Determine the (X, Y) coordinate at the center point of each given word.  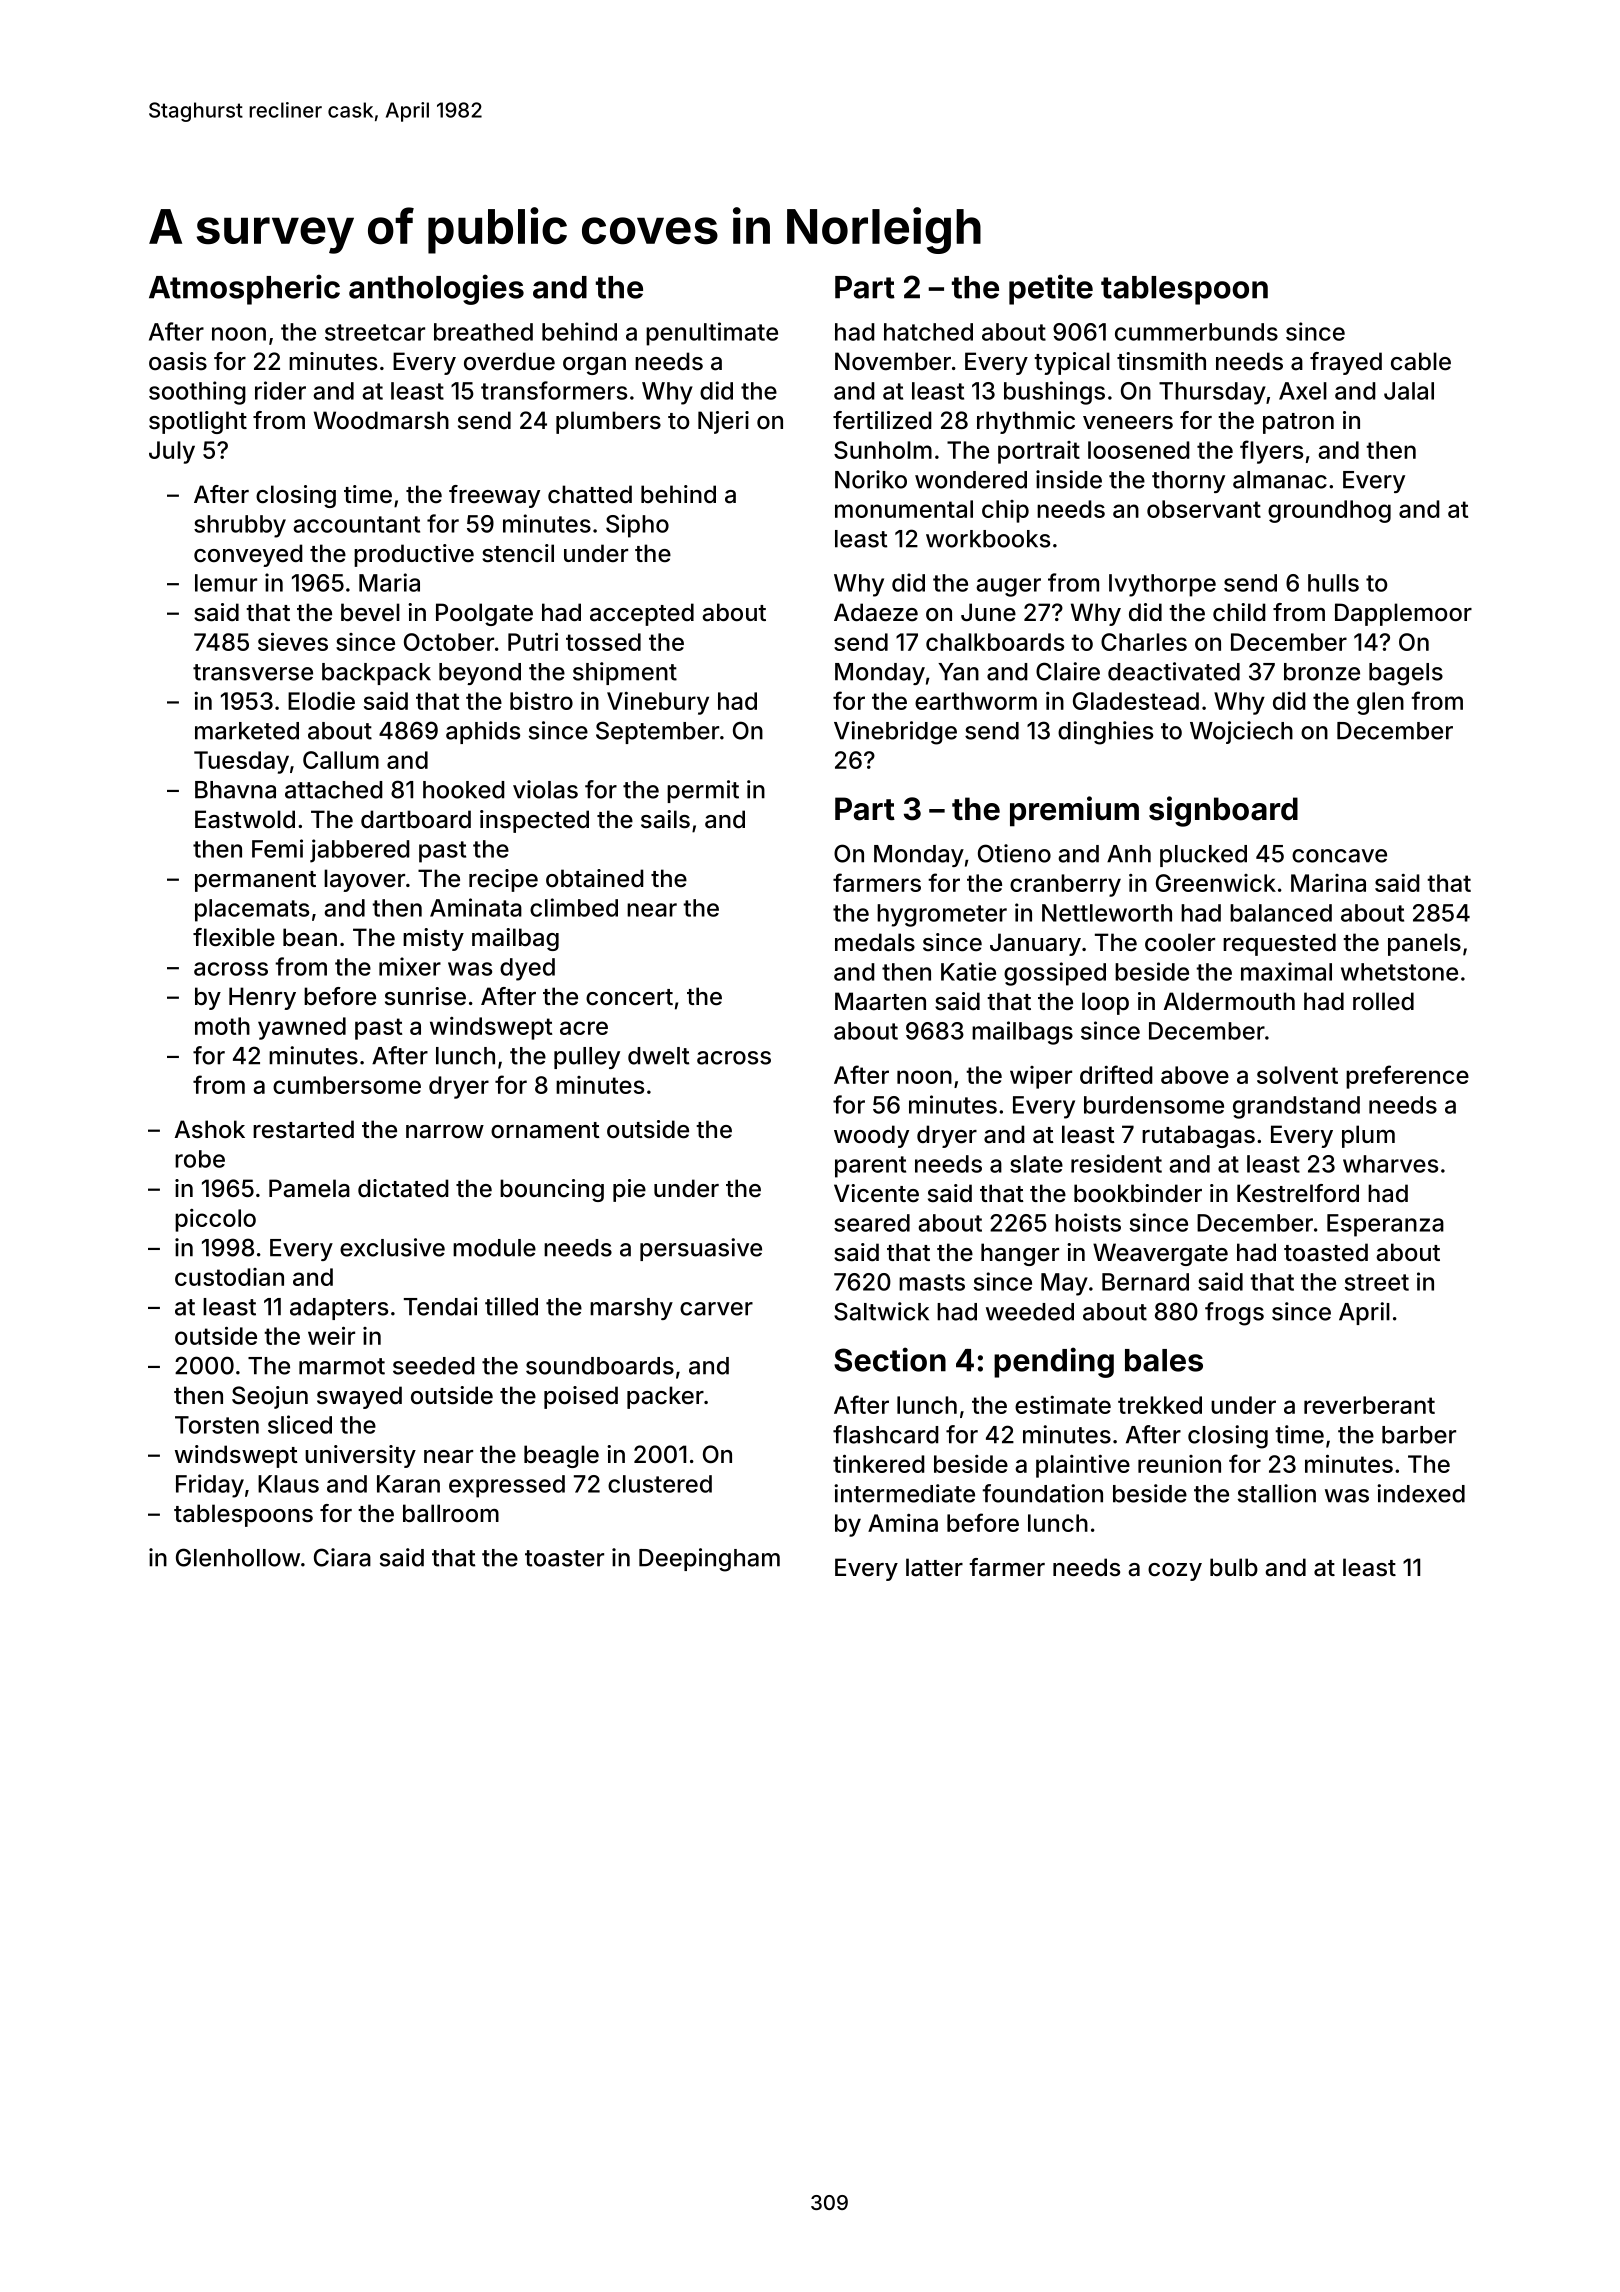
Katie (968, 971)
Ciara (342, 1557)
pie (629, 1190)
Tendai (441, 1306)
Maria (389, 582)
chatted (590, 494)
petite (1051, 289)
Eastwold (245, 819)
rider (280, 390)
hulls (1333, 583)
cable (1421, 361)
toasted (1326, 1252)
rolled (1383, 1001)
